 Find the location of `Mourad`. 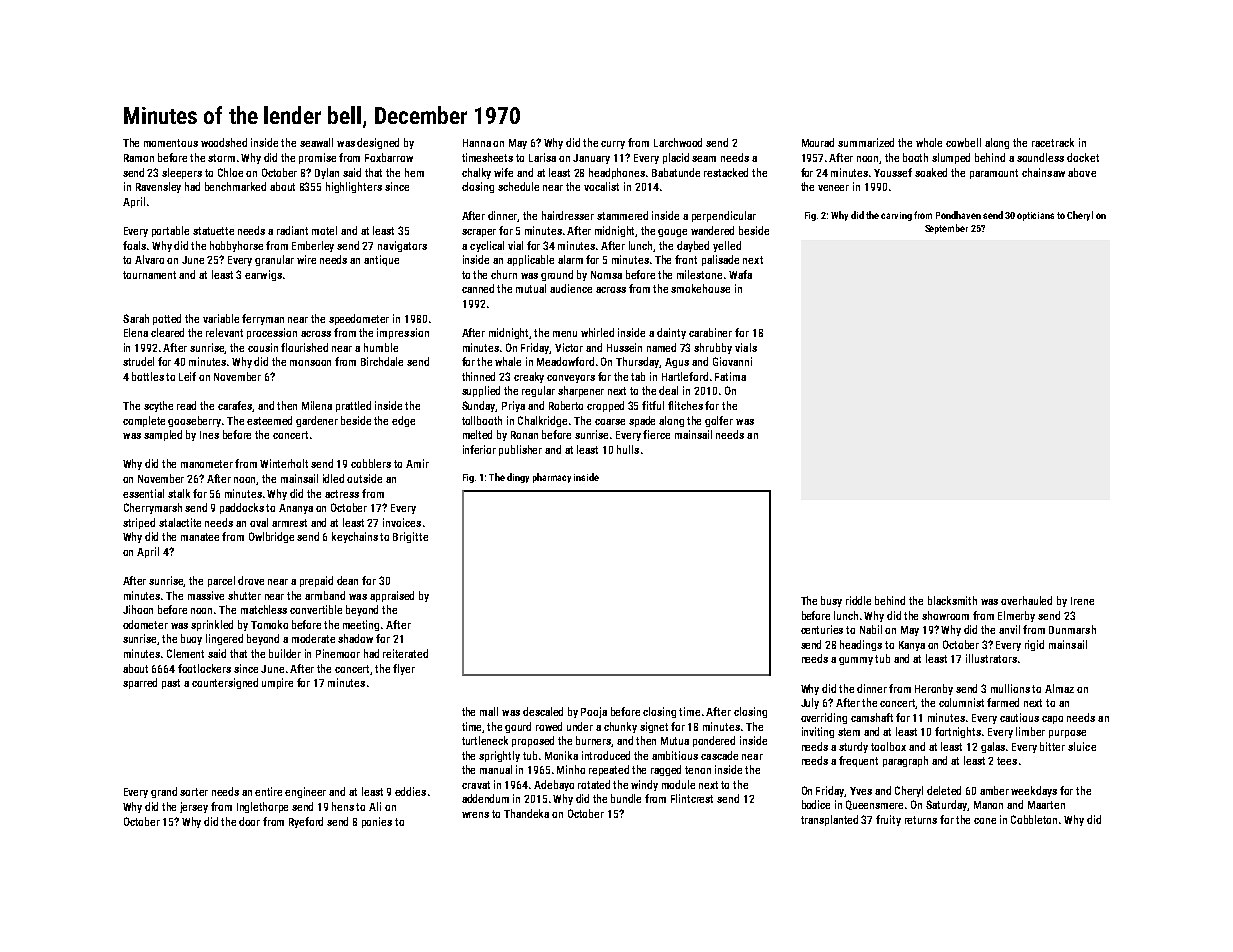

Mourad is located at coordinates (818, 142).
